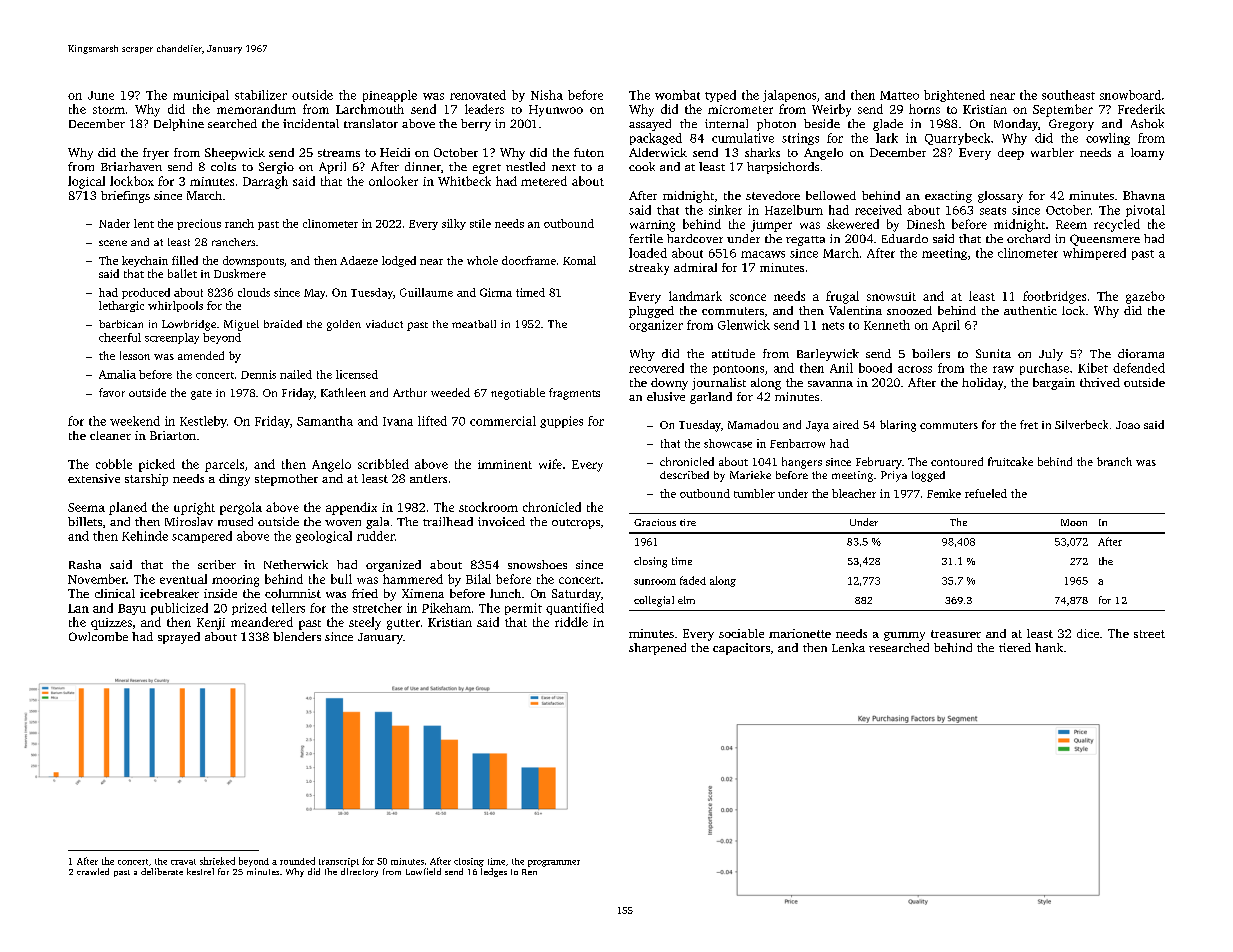  What do you see at coordinates (505, 593) in the image?
I see `lunch` at bounding box center [505, 593].
